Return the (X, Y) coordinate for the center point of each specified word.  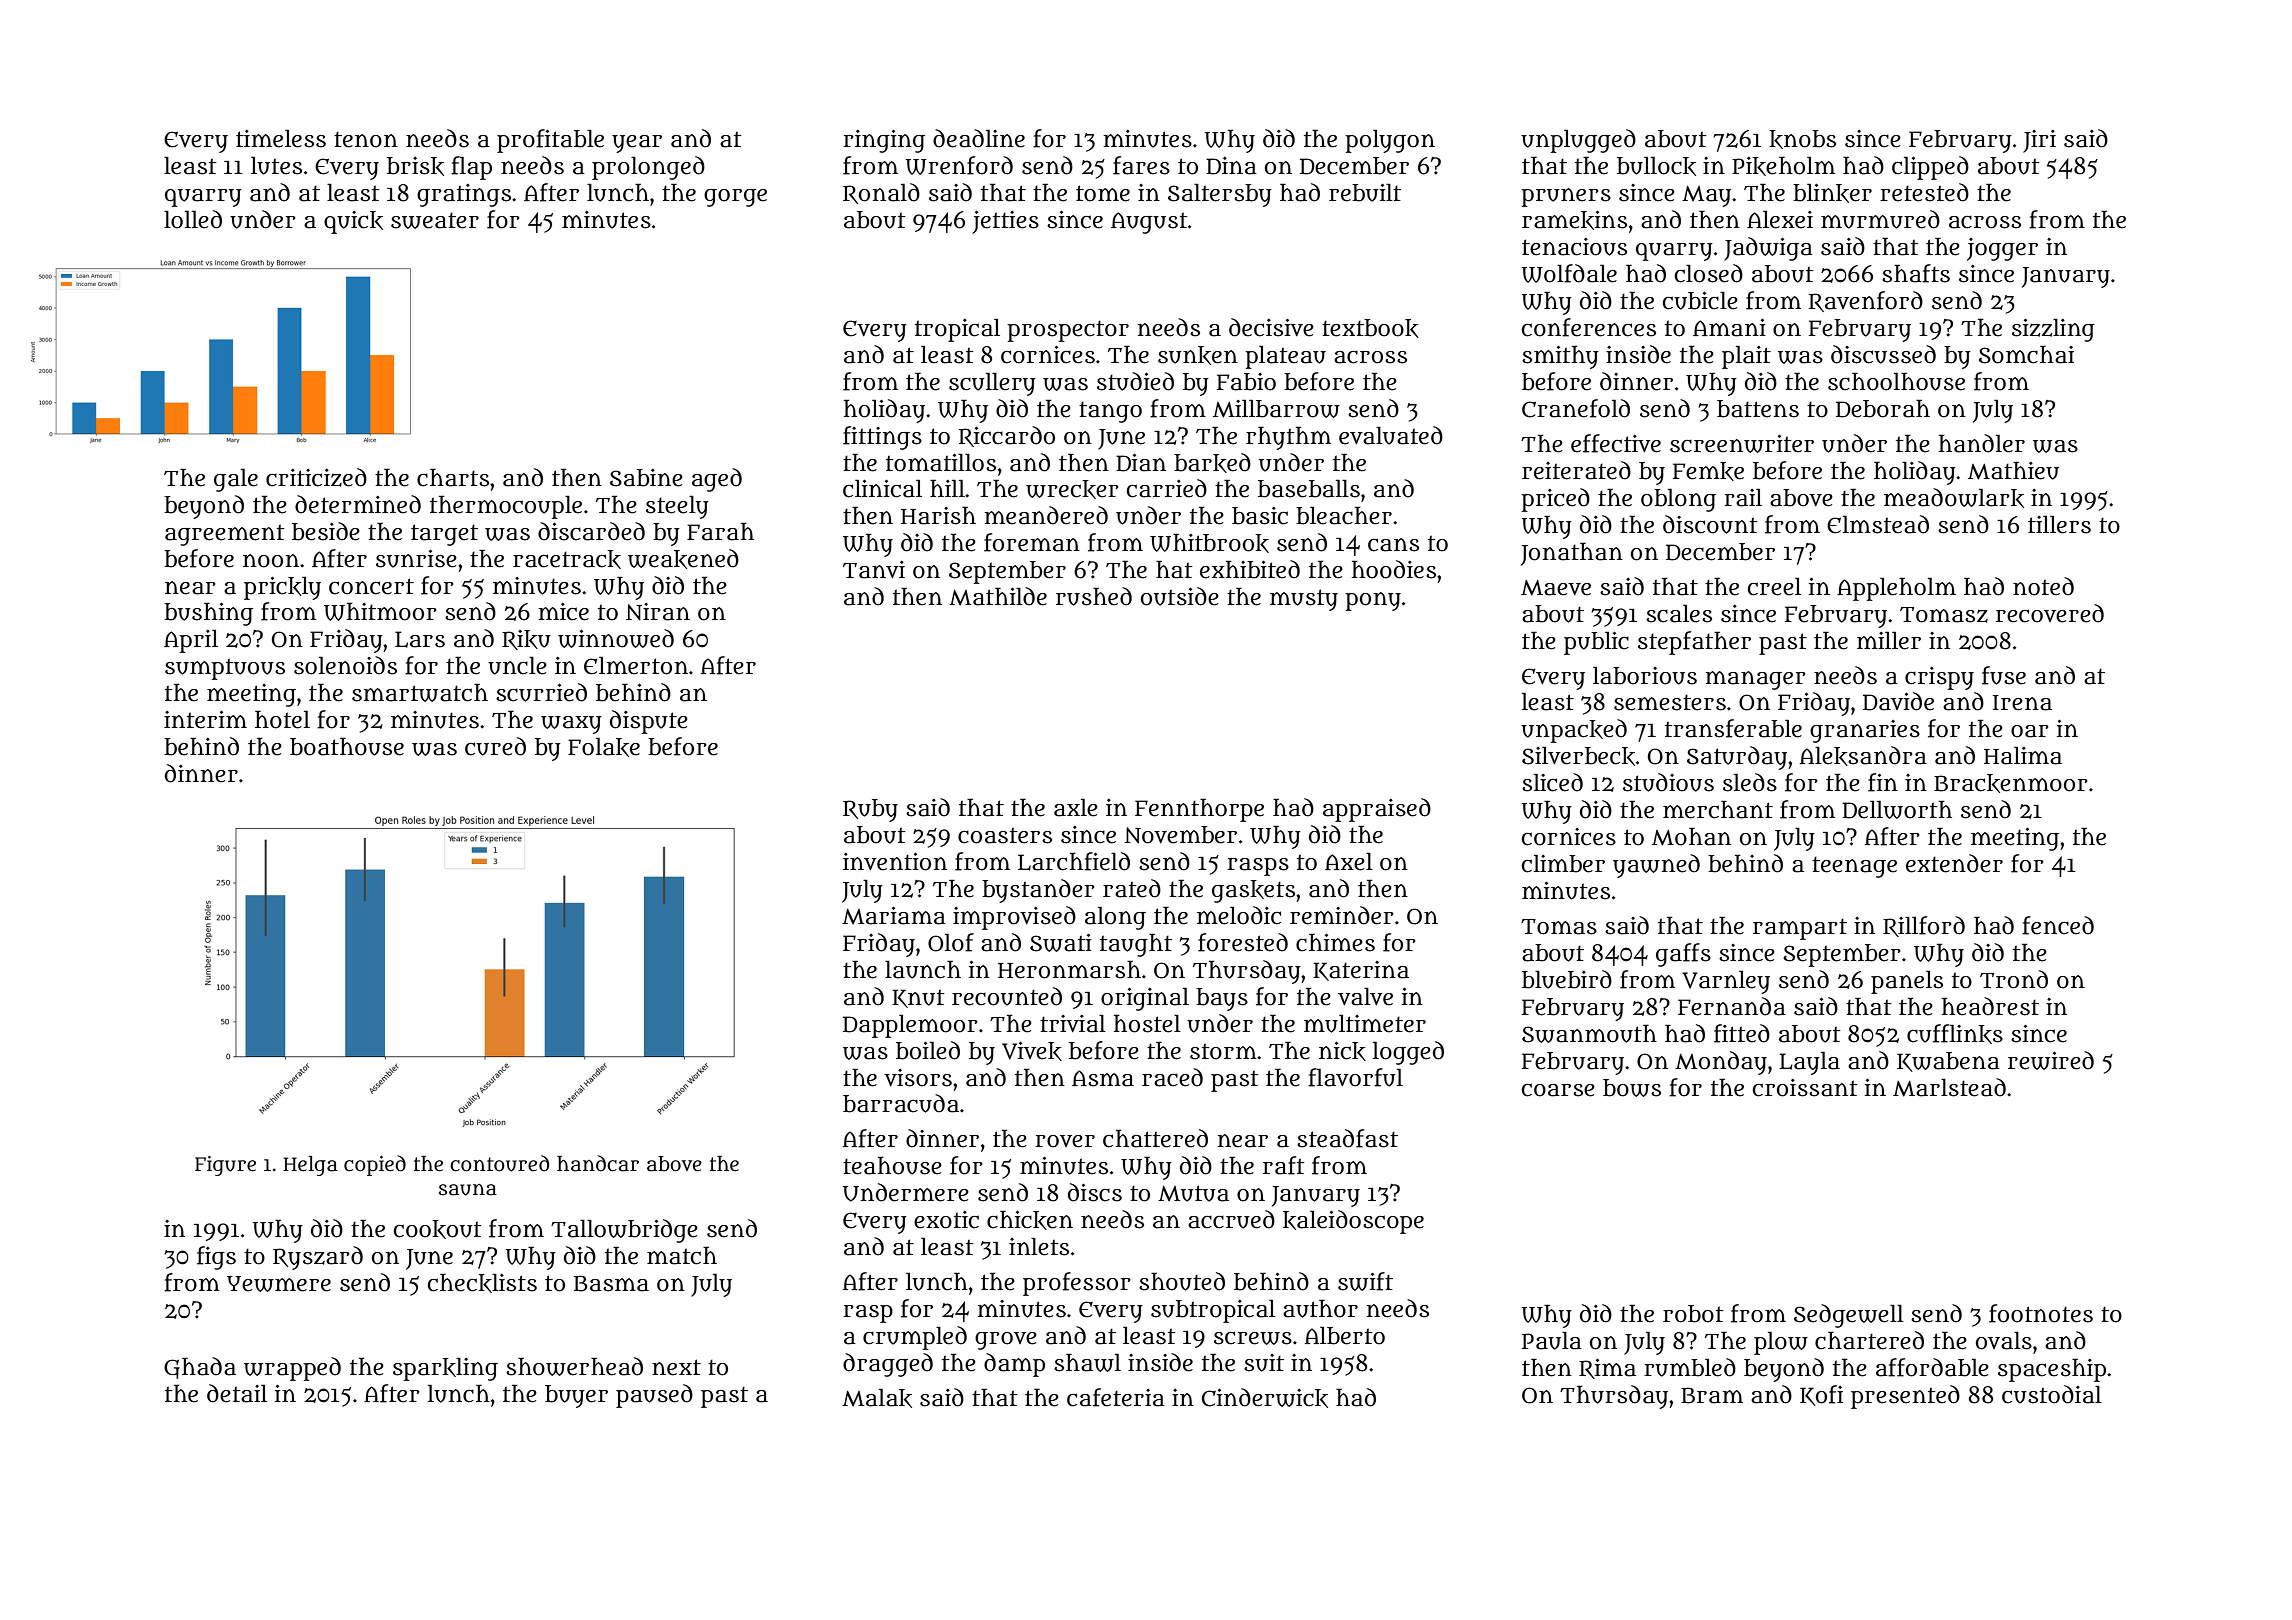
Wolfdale (1569, 273)
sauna (468, 1190)
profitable (550, 141)
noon (271, 561)
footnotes (2041, 1313)
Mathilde (998, 596)
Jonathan (1572, 554)
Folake (604, 747)
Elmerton (636, 665)
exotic (946, 1220)
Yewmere (279, 1284)
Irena (2022, 703)
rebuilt (1365, 192)
